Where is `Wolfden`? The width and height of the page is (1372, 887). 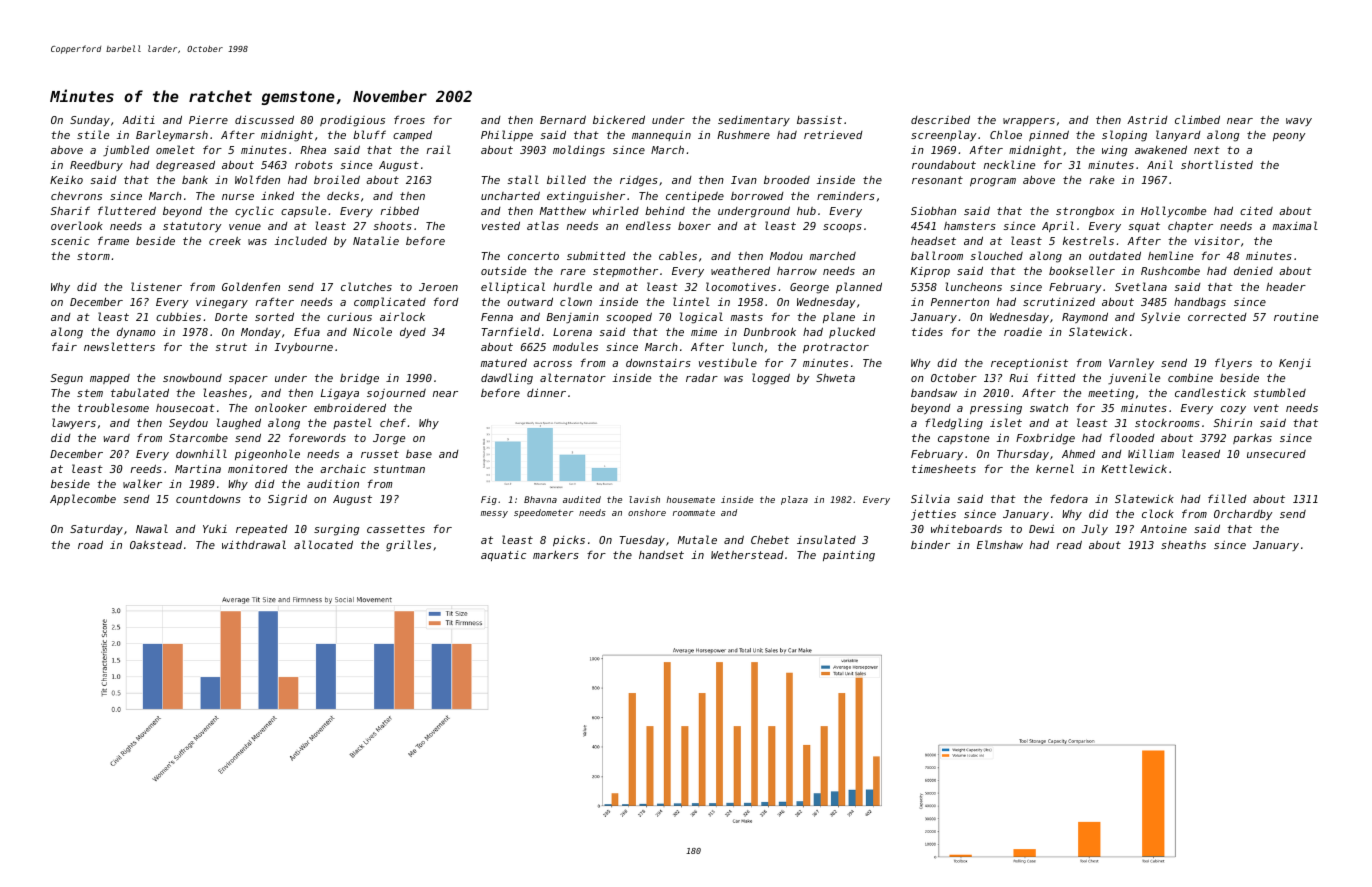 Wolfden is located at coordinates (257, 179).
